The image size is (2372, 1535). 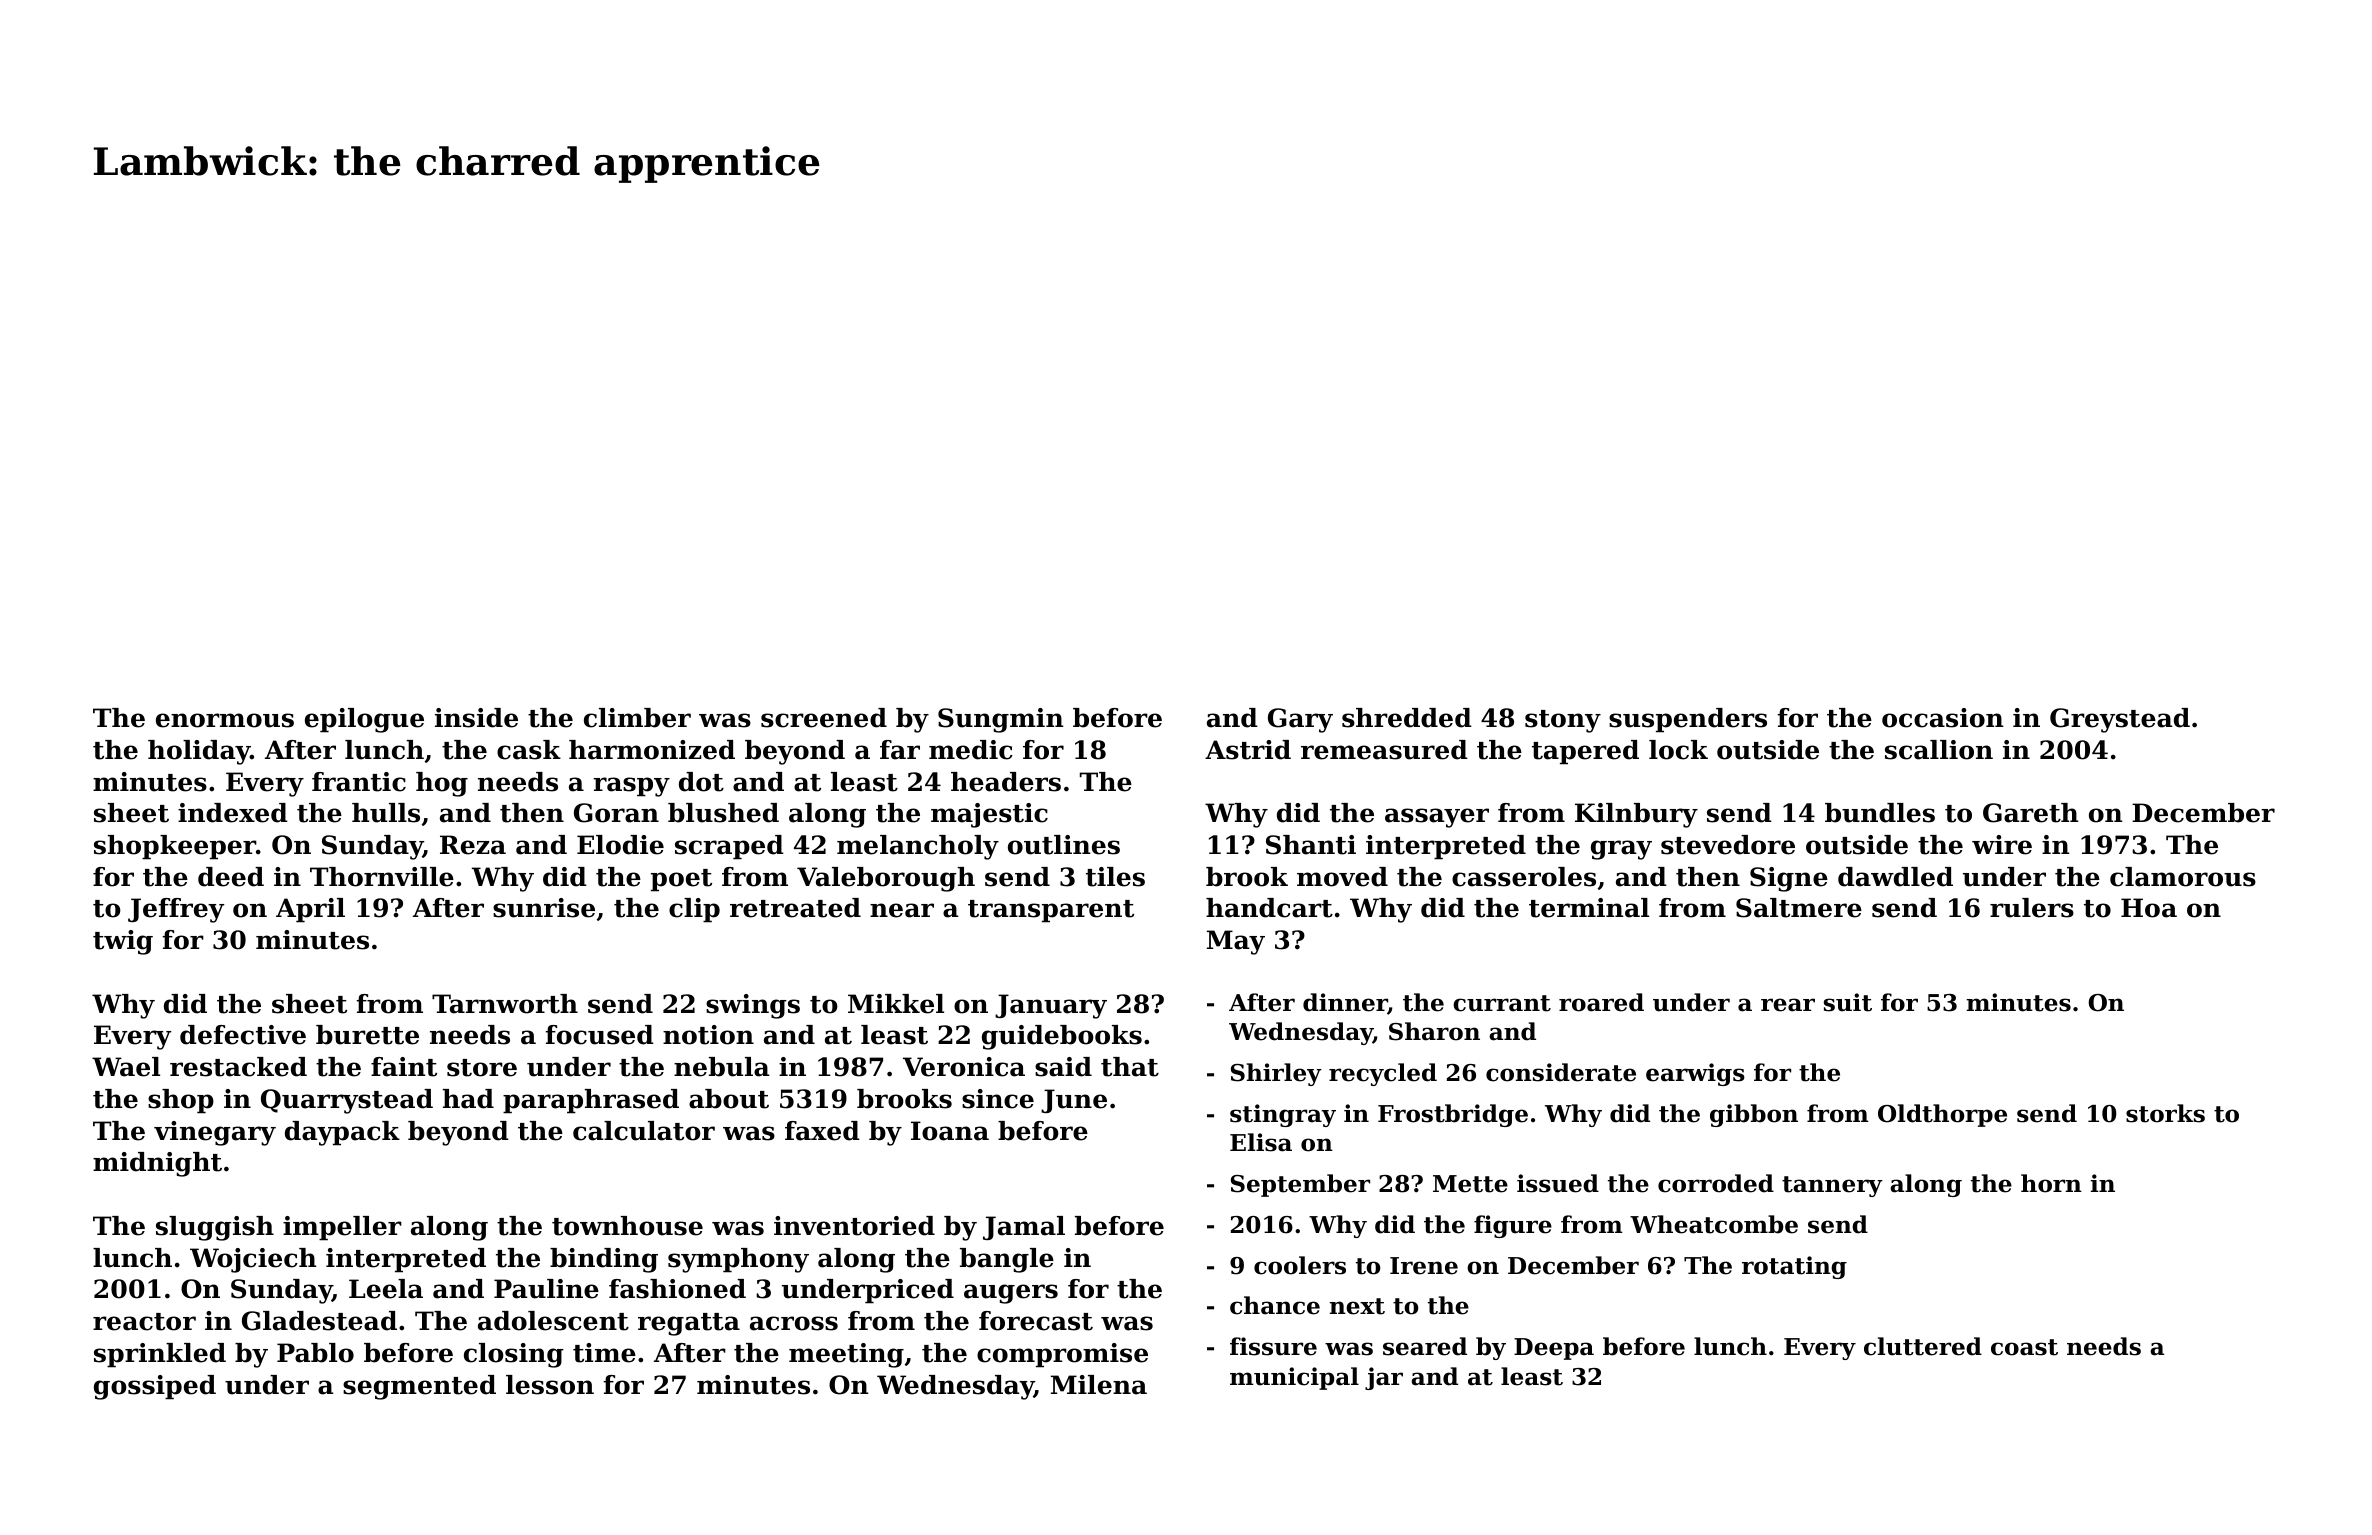 What do you see at coordinates (1248, 750) in the screenshot?
I see `Astrid` at bounding box center [1248, 750].
